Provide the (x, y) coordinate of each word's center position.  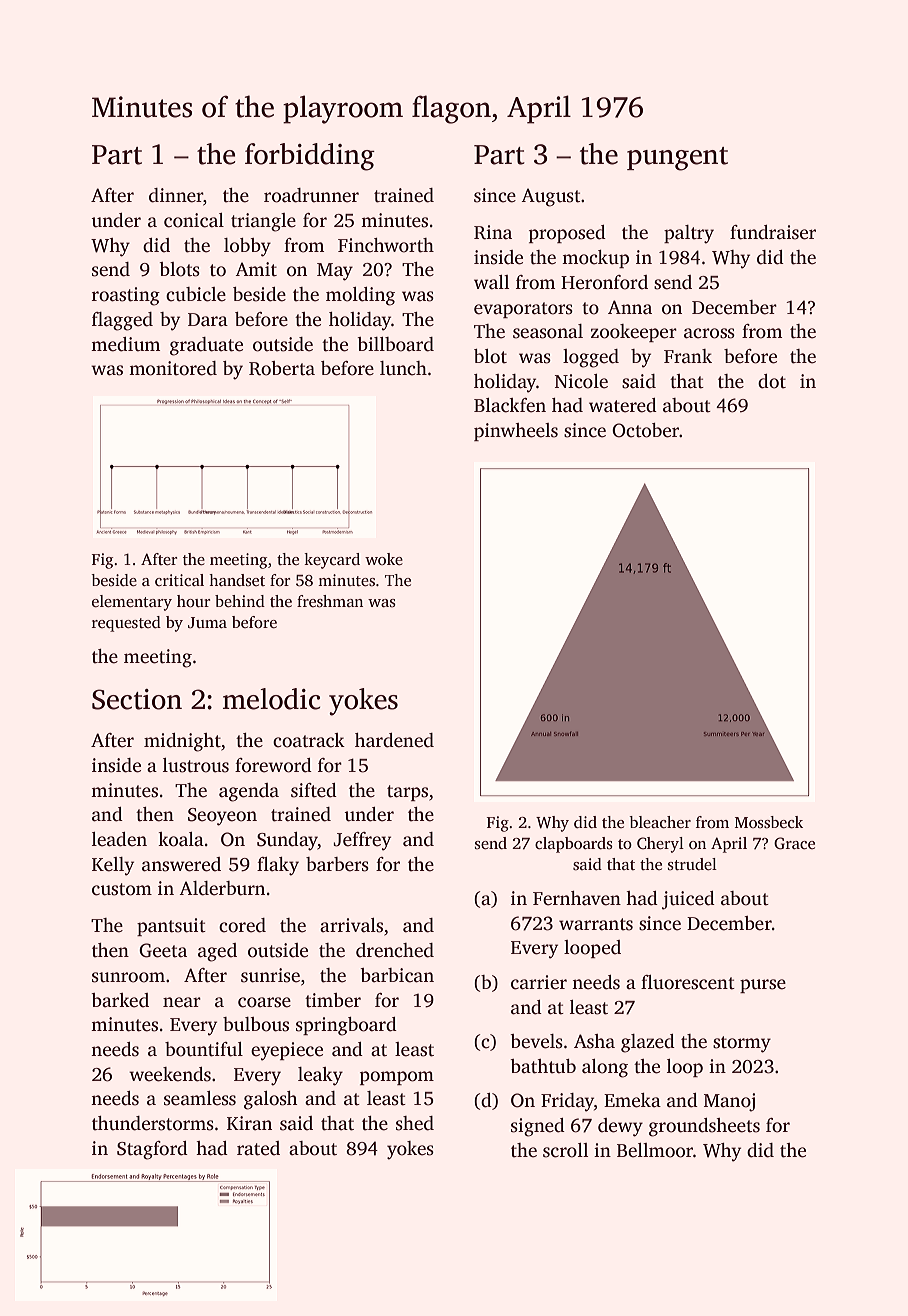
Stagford (152, 1150)
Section (137, 699)
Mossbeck (769, 822)
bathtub (543, 1066)
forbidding (310, 157)
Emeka (632, 1100)
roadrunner (311, 195)
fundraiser (773, 232)
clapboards (574, 845)
